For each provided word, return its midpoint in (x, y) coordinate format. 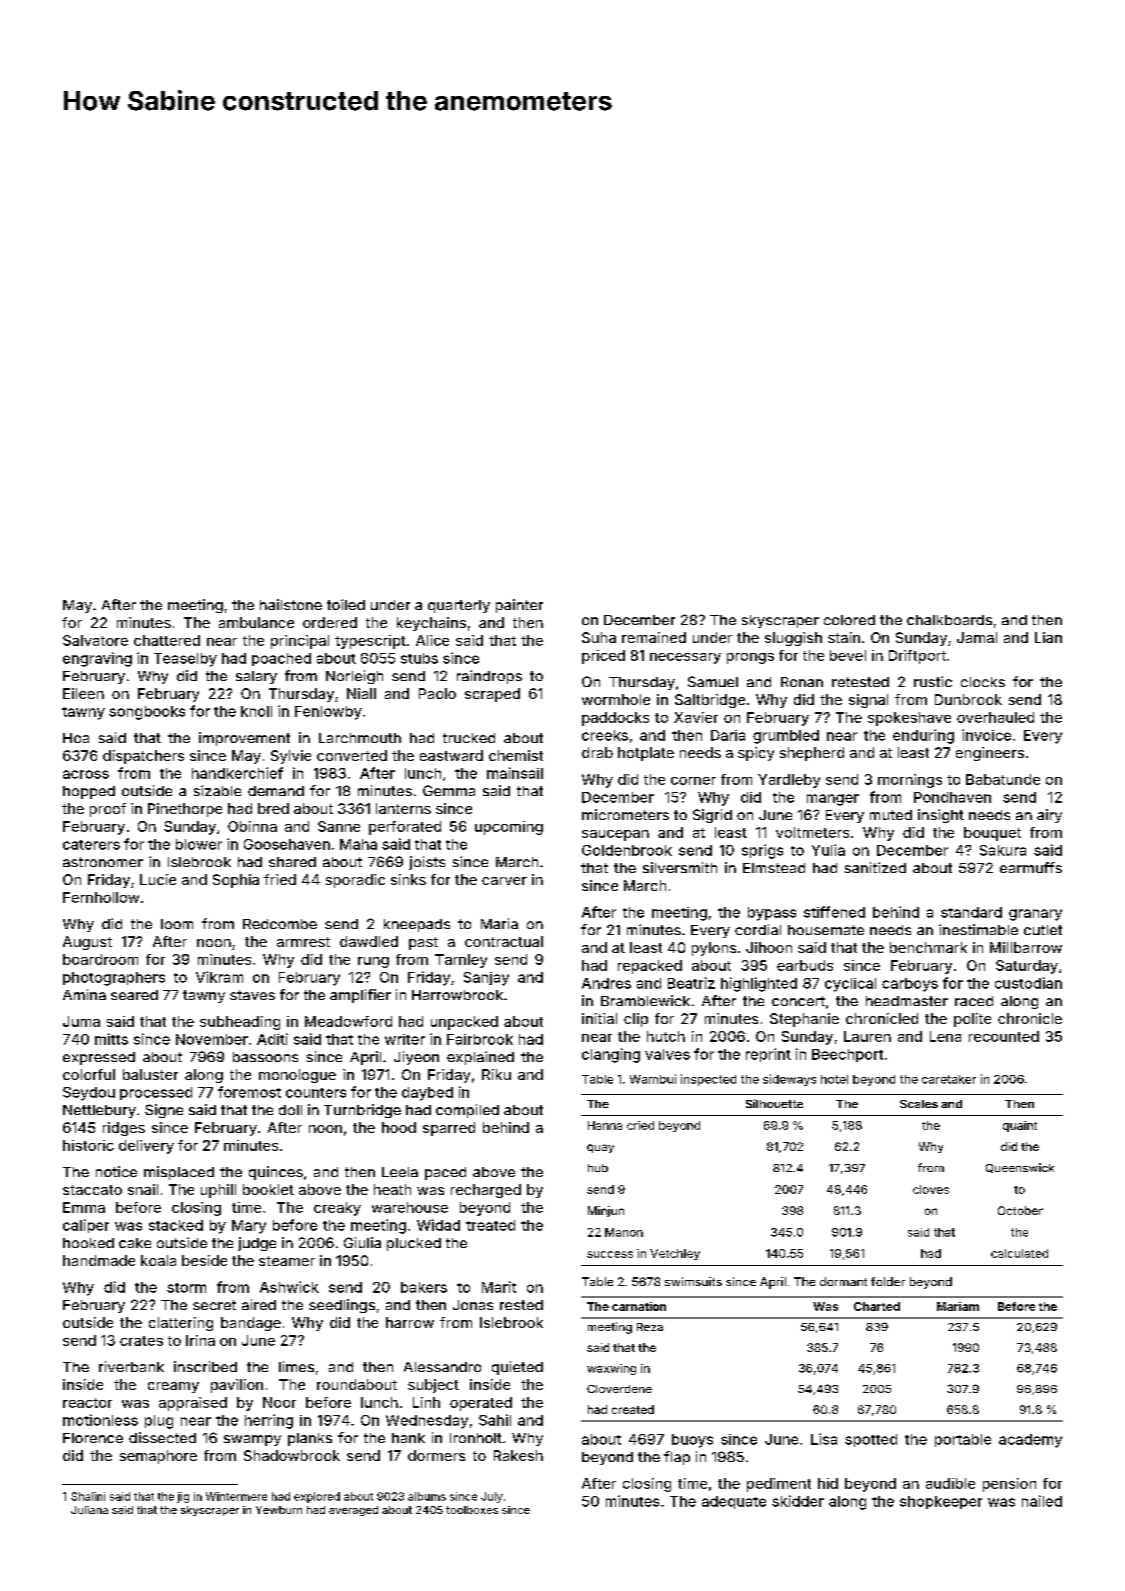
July (492, 1497)
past (423, 943)
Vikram (219, 977)
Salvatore (95, 640)
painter (519, 606)
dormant (843, 1281)
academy (1030, 1441)
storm (186, 1288)
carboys (910, 985)
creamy (173, 1387)
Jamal (977, 637)
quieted (517, 1368)
